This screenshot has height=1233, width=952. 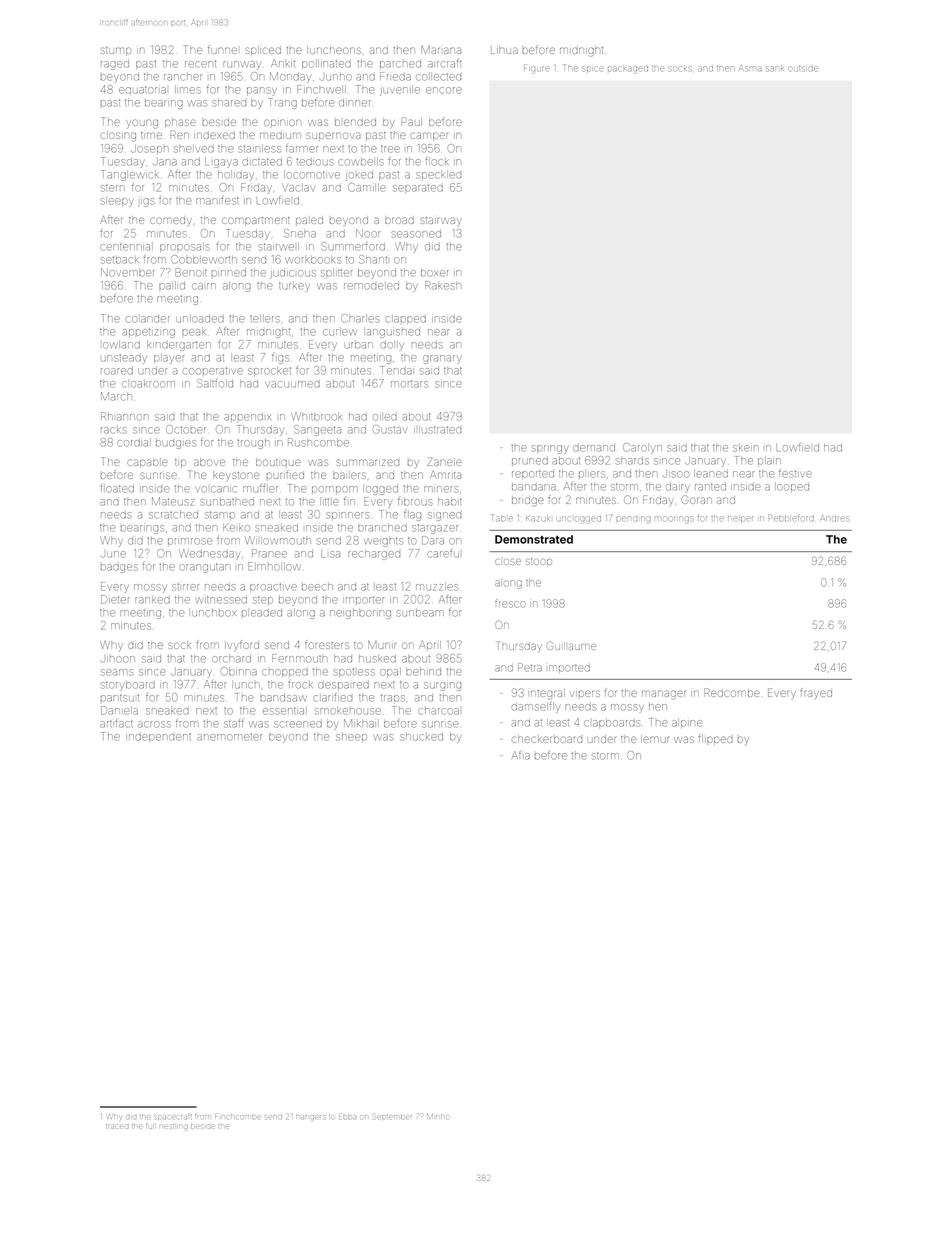 What do you see at coordinates (339, 332) in the screenshot?
I see `curlew` at bounding box center [339, 332].
